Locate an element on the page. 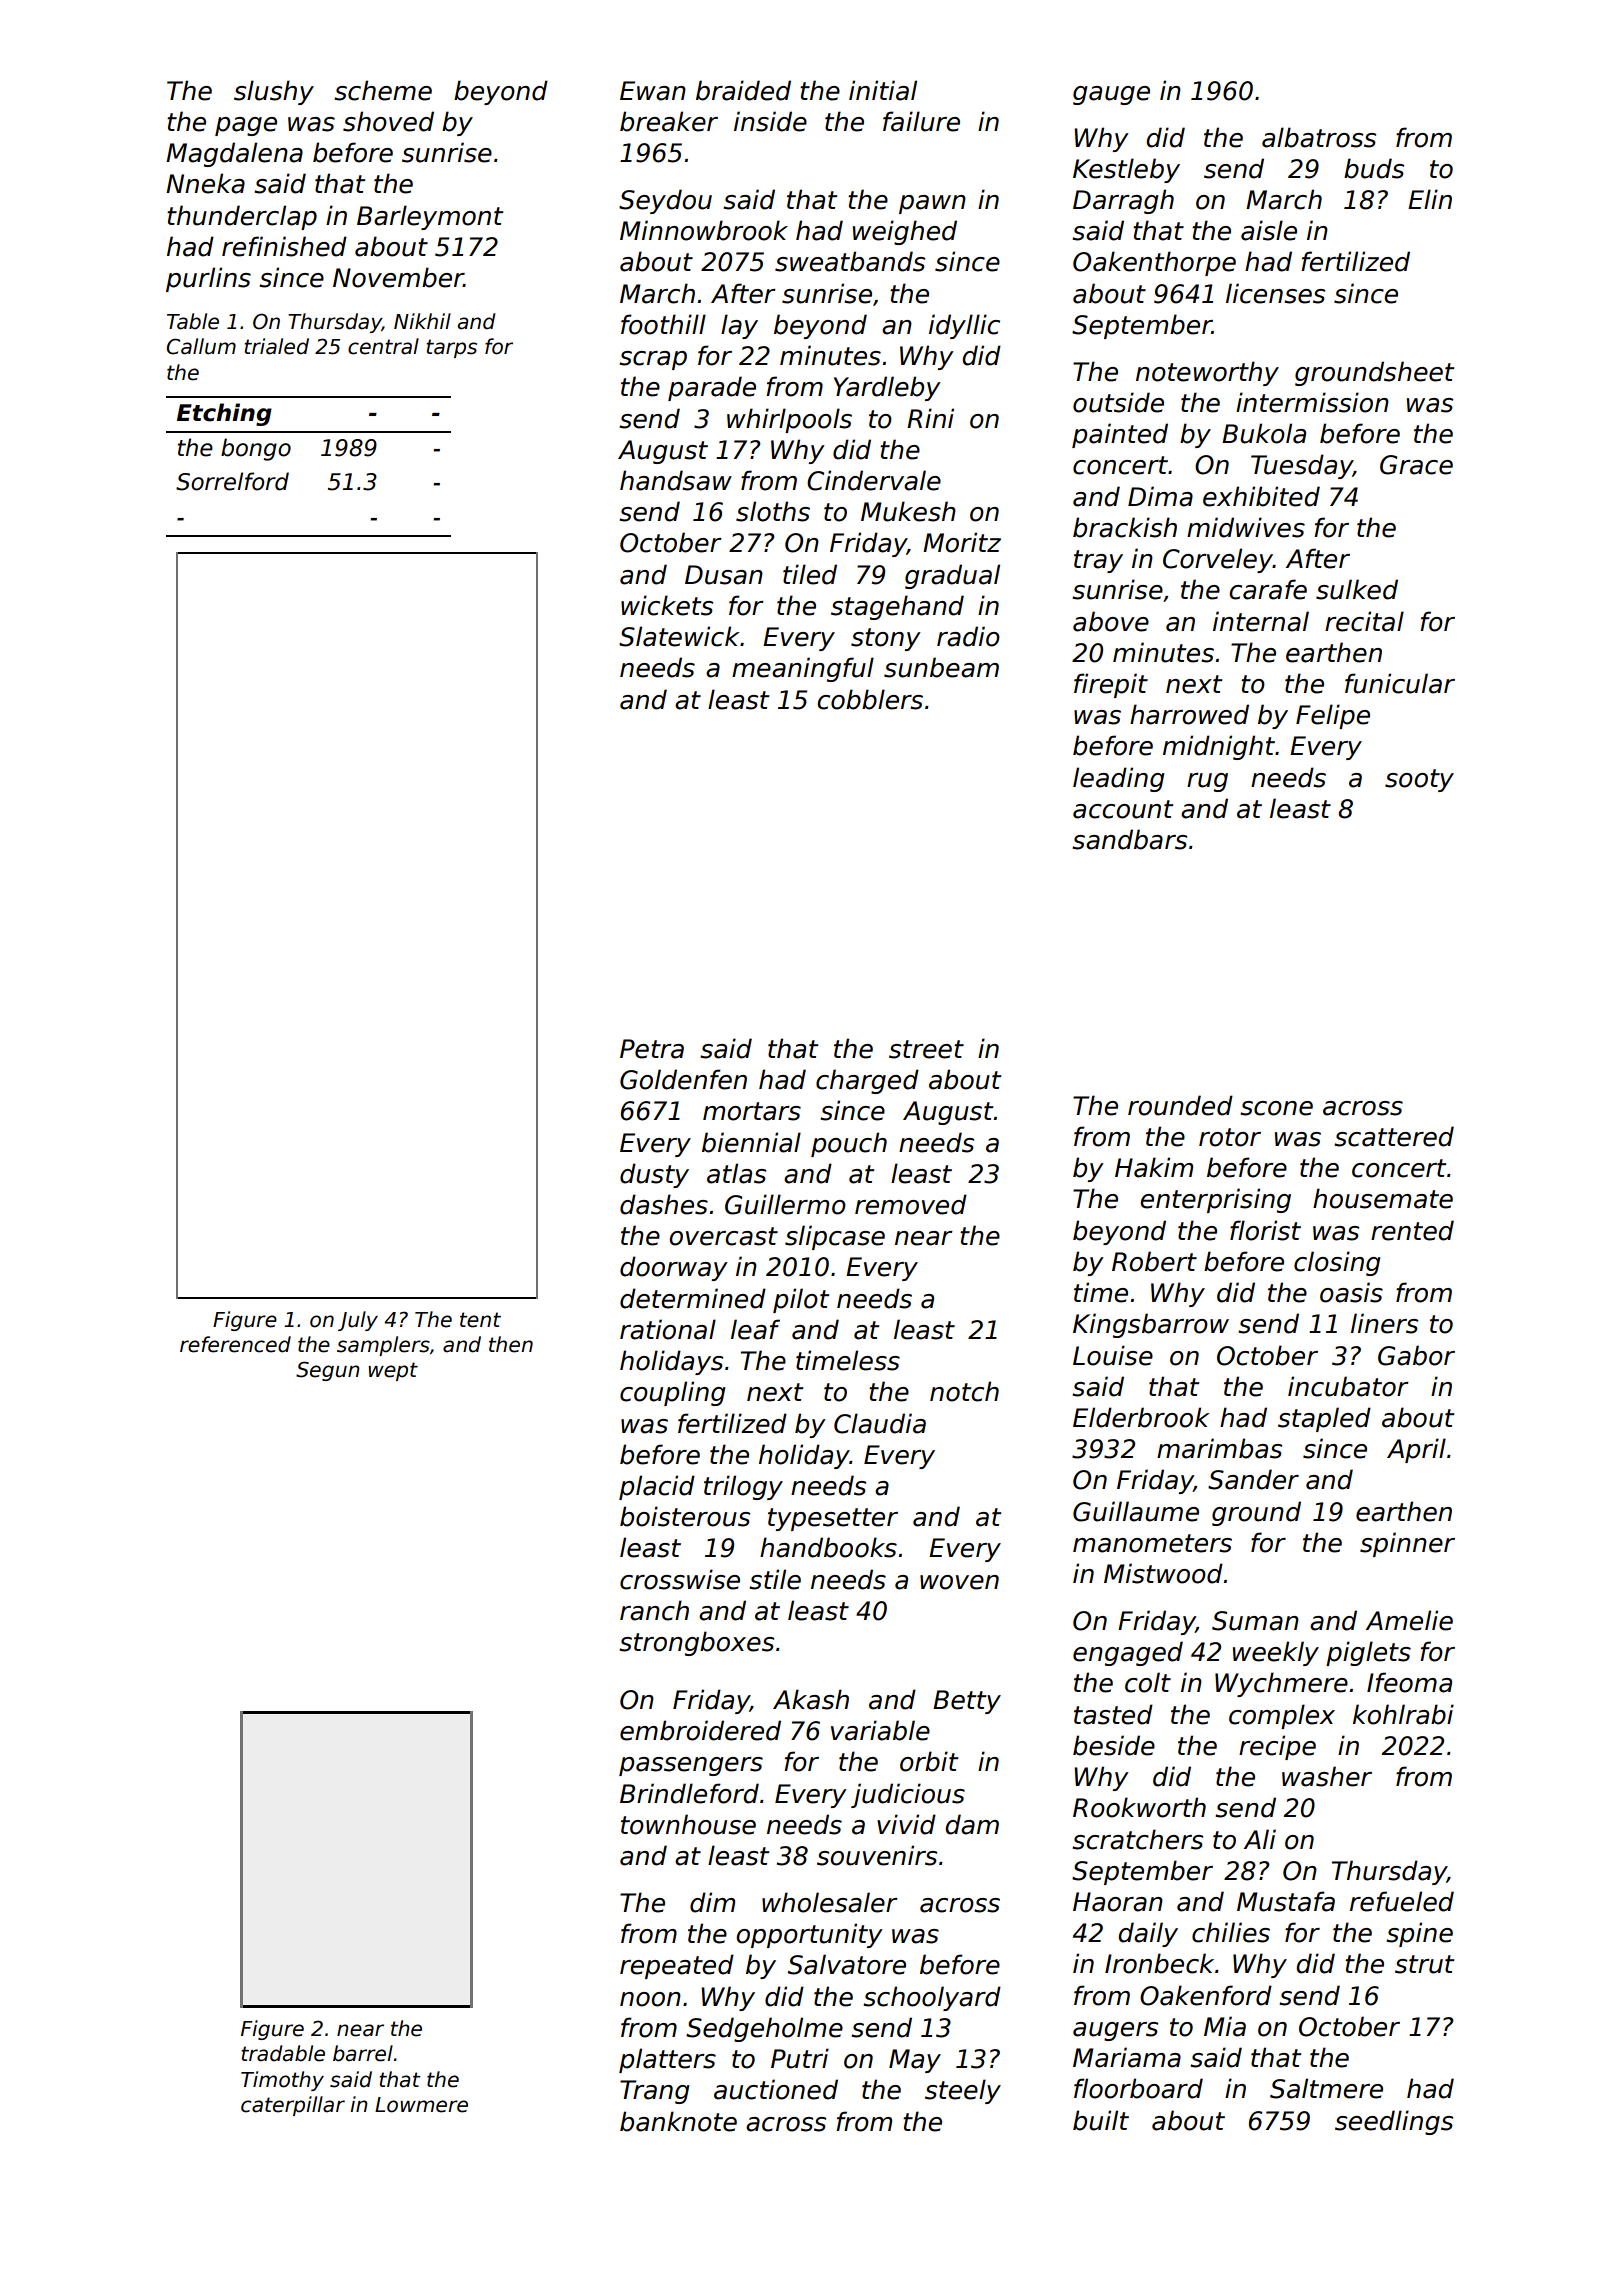 The width and height of the page is (1620, 2292). scheme is located at coordinates (383, 90).
